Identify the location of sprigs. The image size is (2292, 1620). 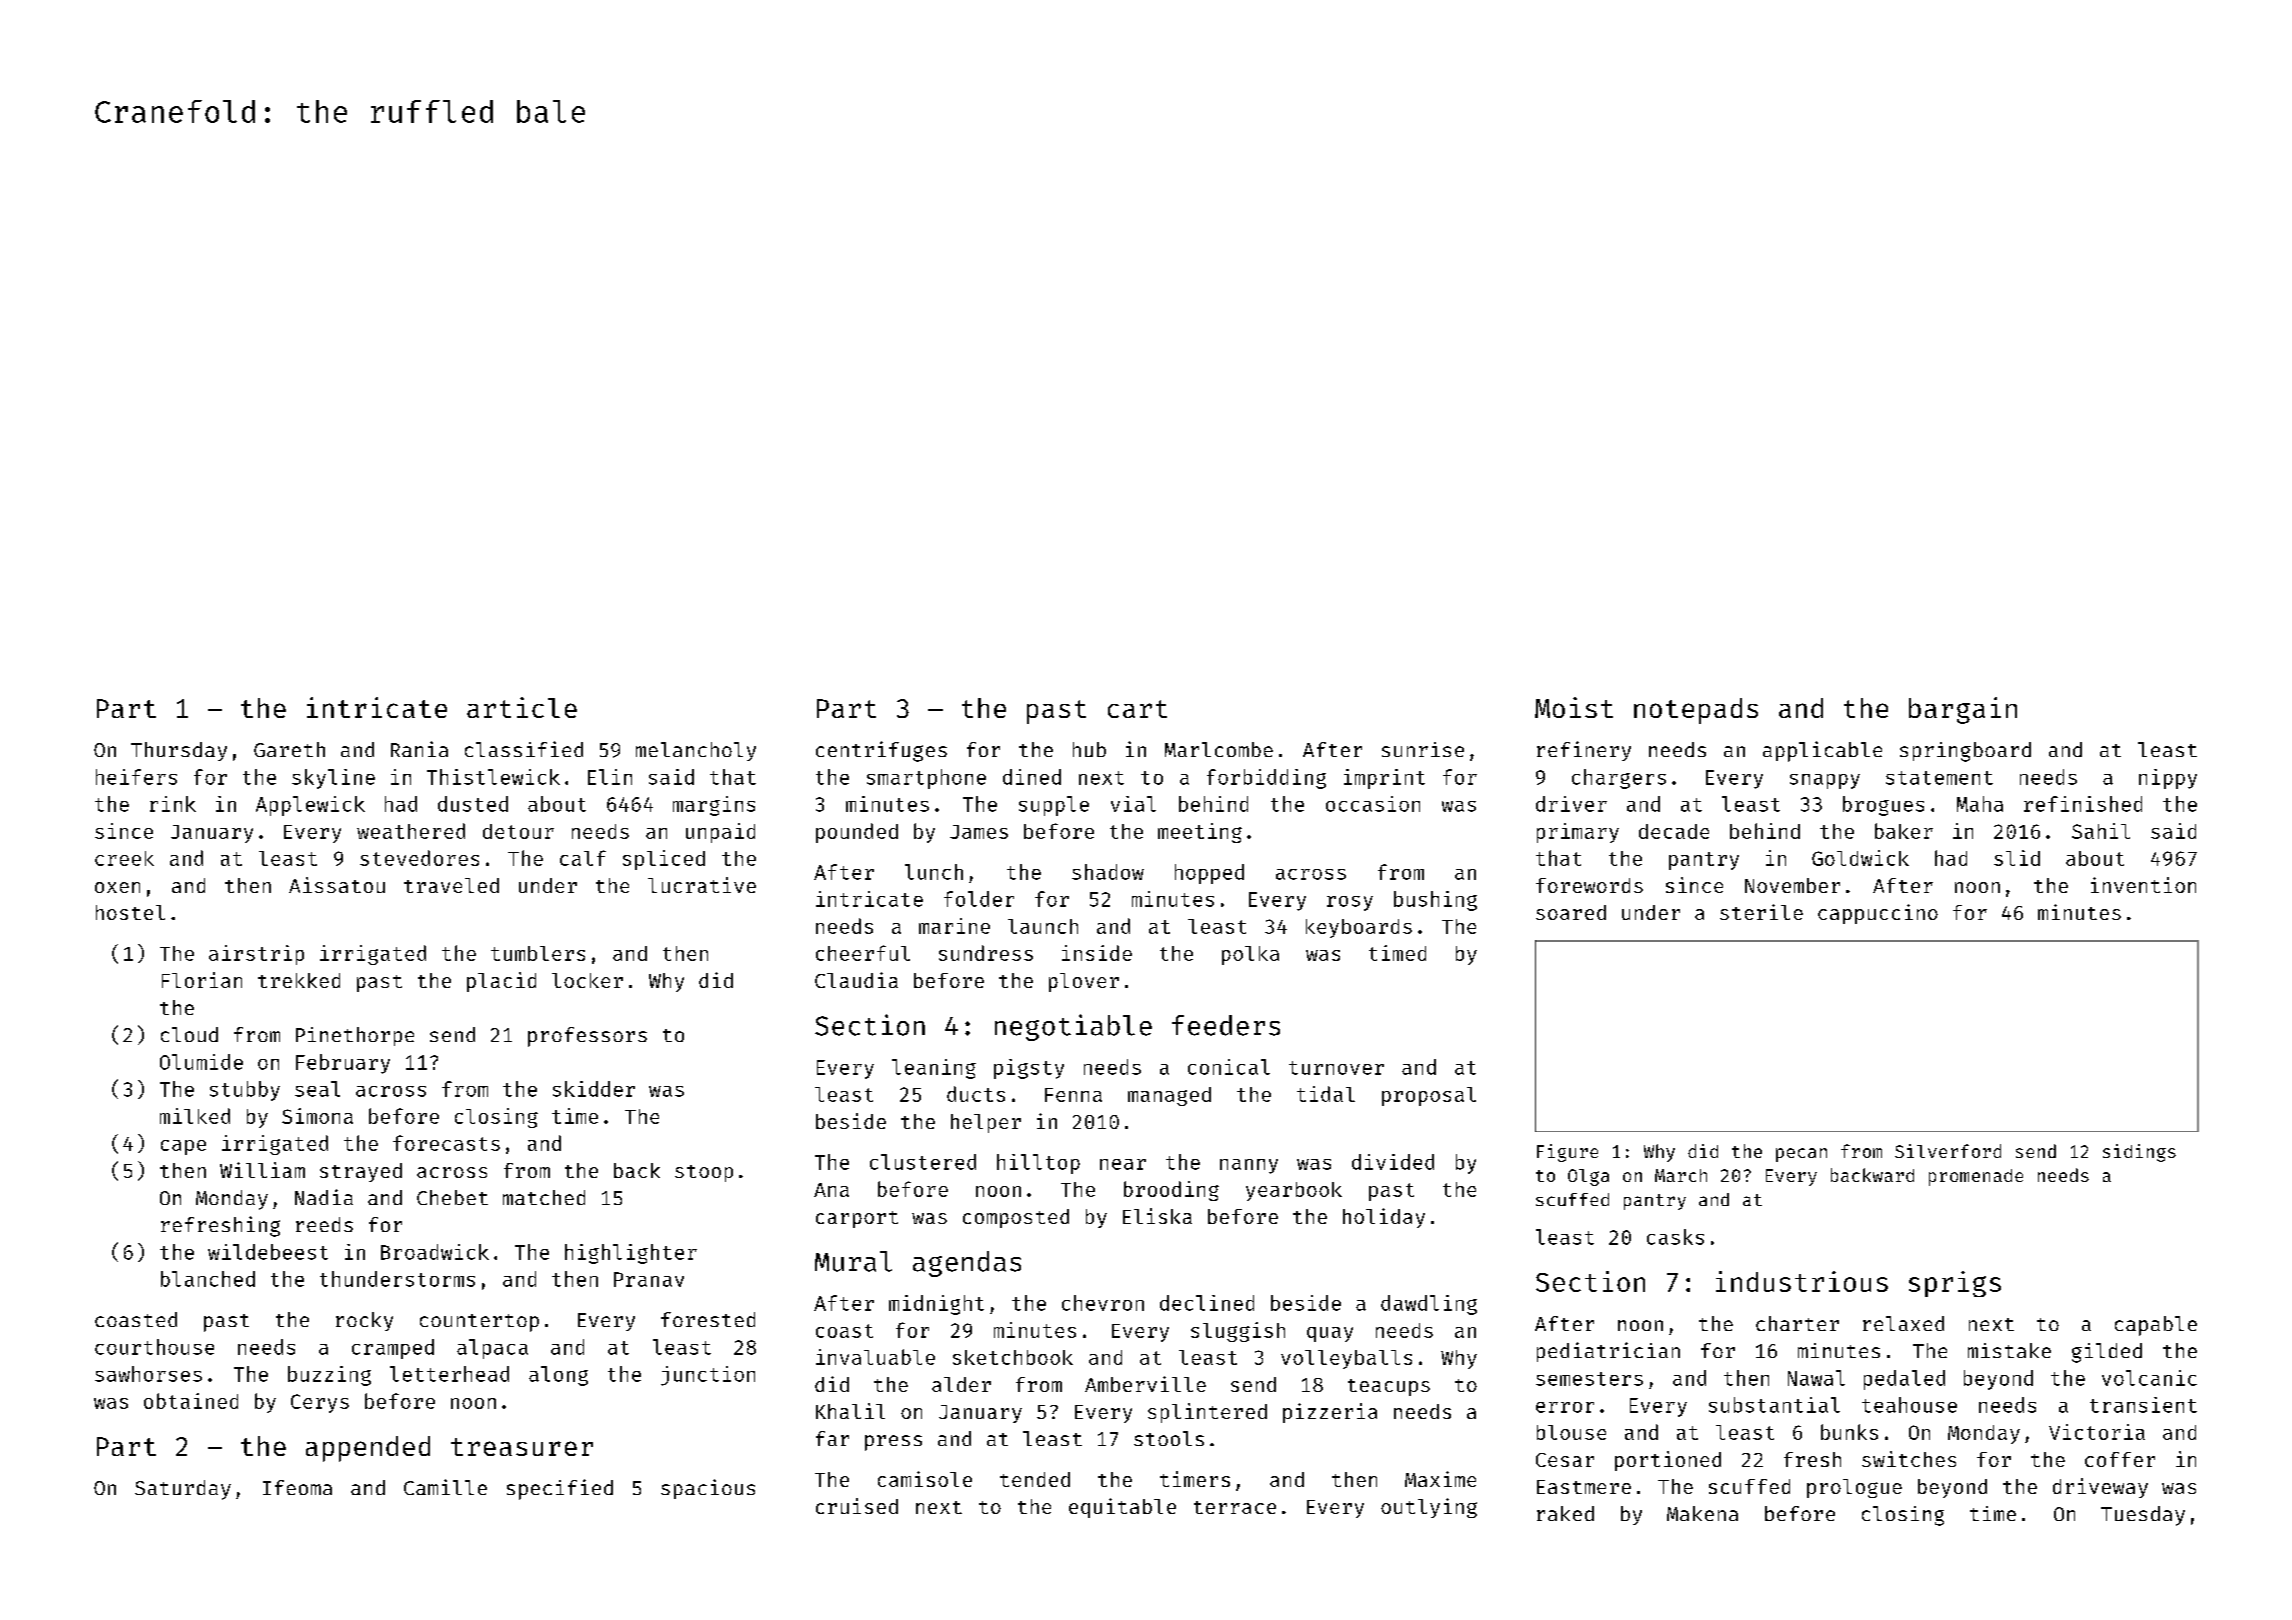
(1955, 1284).
